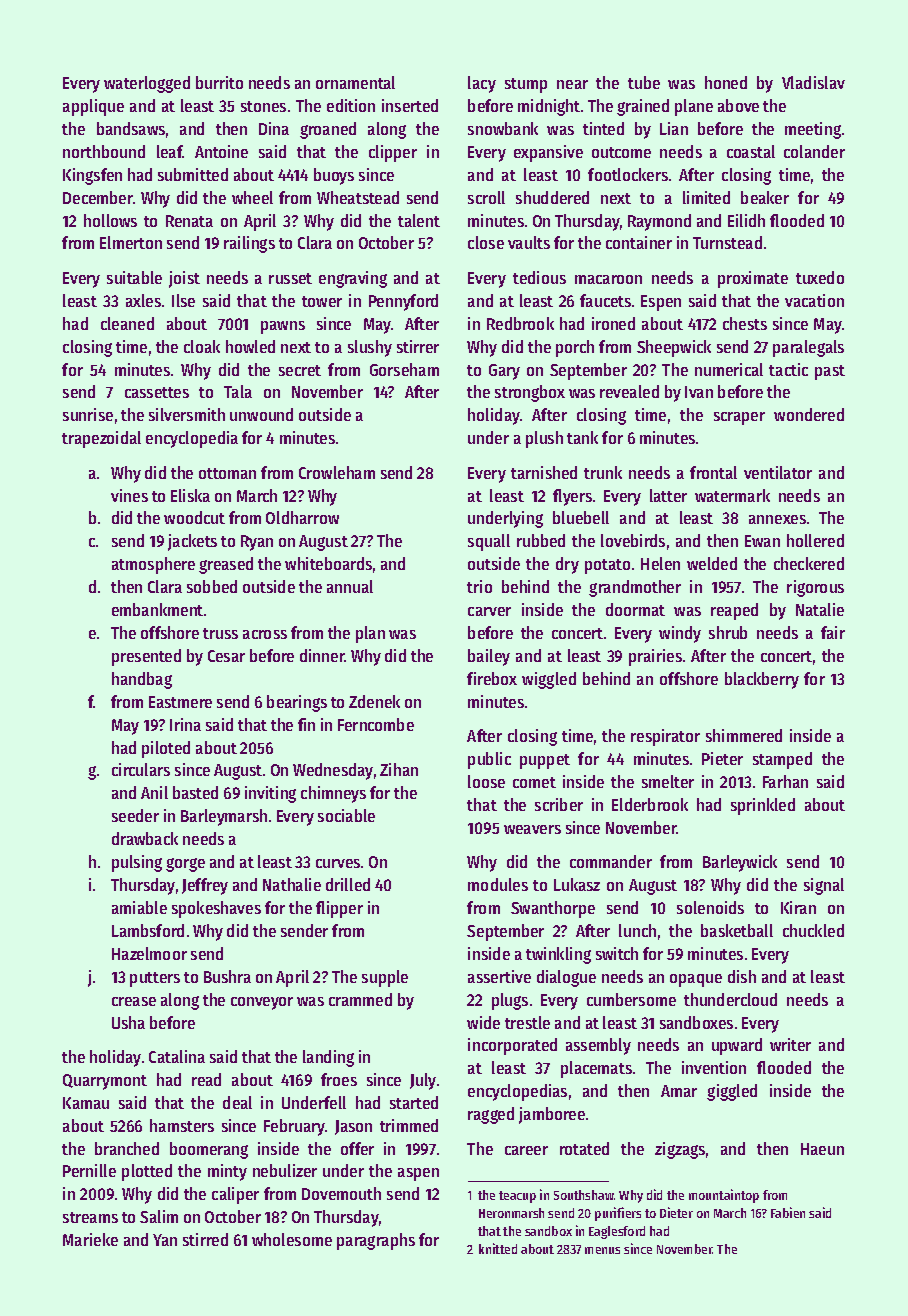 This image has width=908, height=1316. I want to click on Marieke, so click(90, 1239).
